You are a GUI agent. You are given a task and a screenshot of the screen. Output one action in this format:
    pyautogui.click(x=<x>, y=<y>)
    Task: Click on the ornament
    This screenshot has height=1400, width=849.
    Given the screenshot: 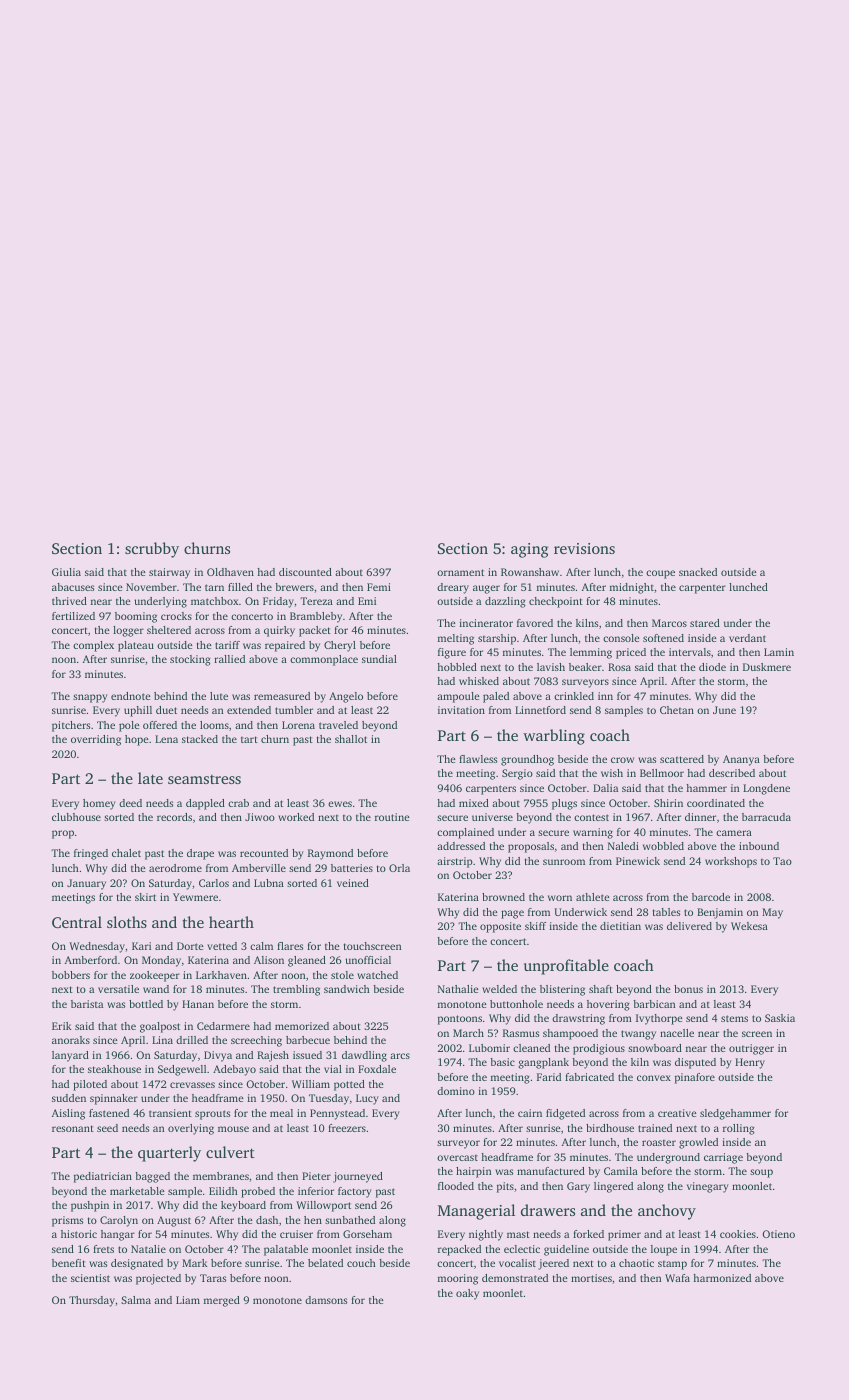 What is the action you would take?
    pyautogui.click(x=460, y=572)
